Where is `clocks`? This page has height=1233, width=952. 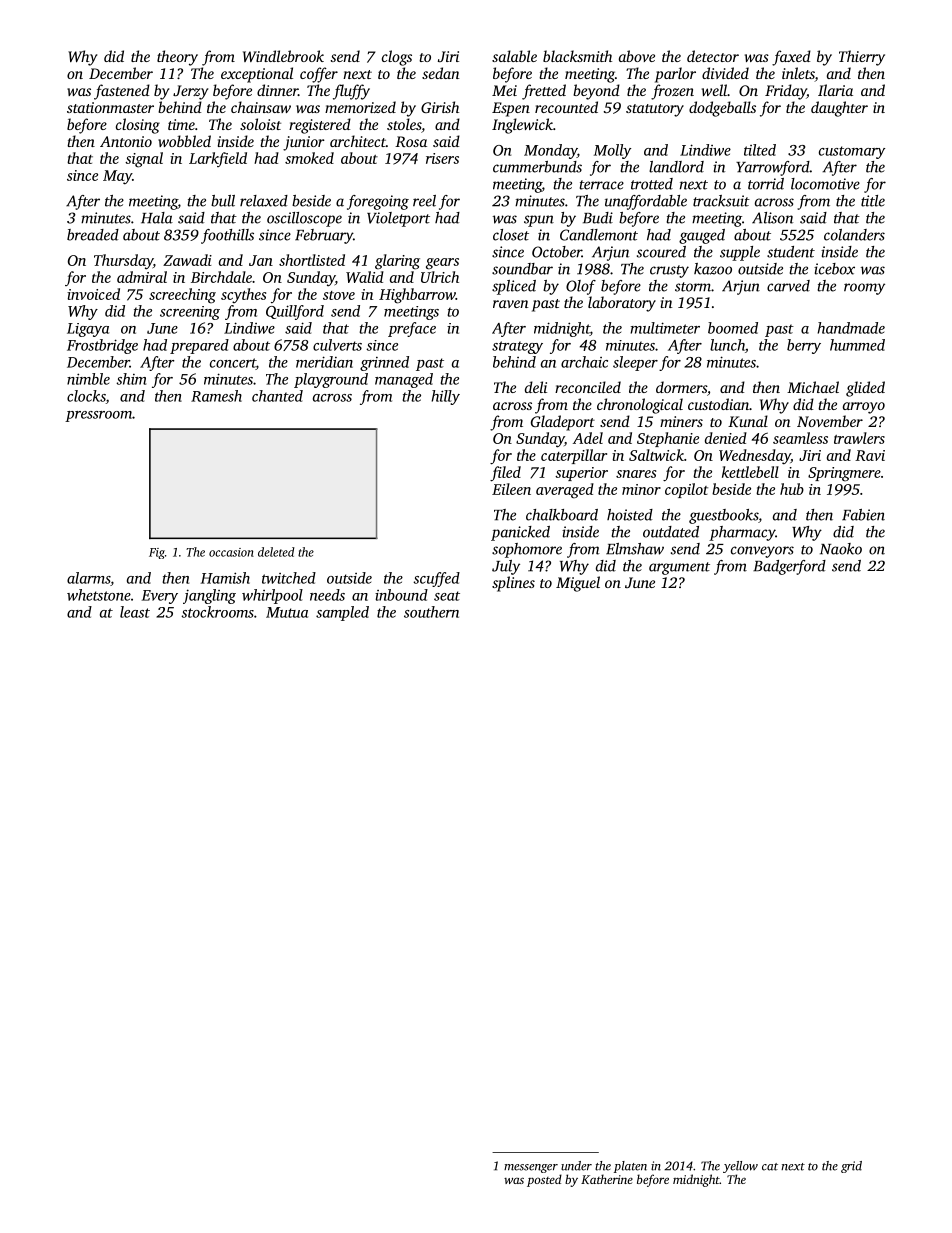
clocks is located at coordinates (86, 397).
